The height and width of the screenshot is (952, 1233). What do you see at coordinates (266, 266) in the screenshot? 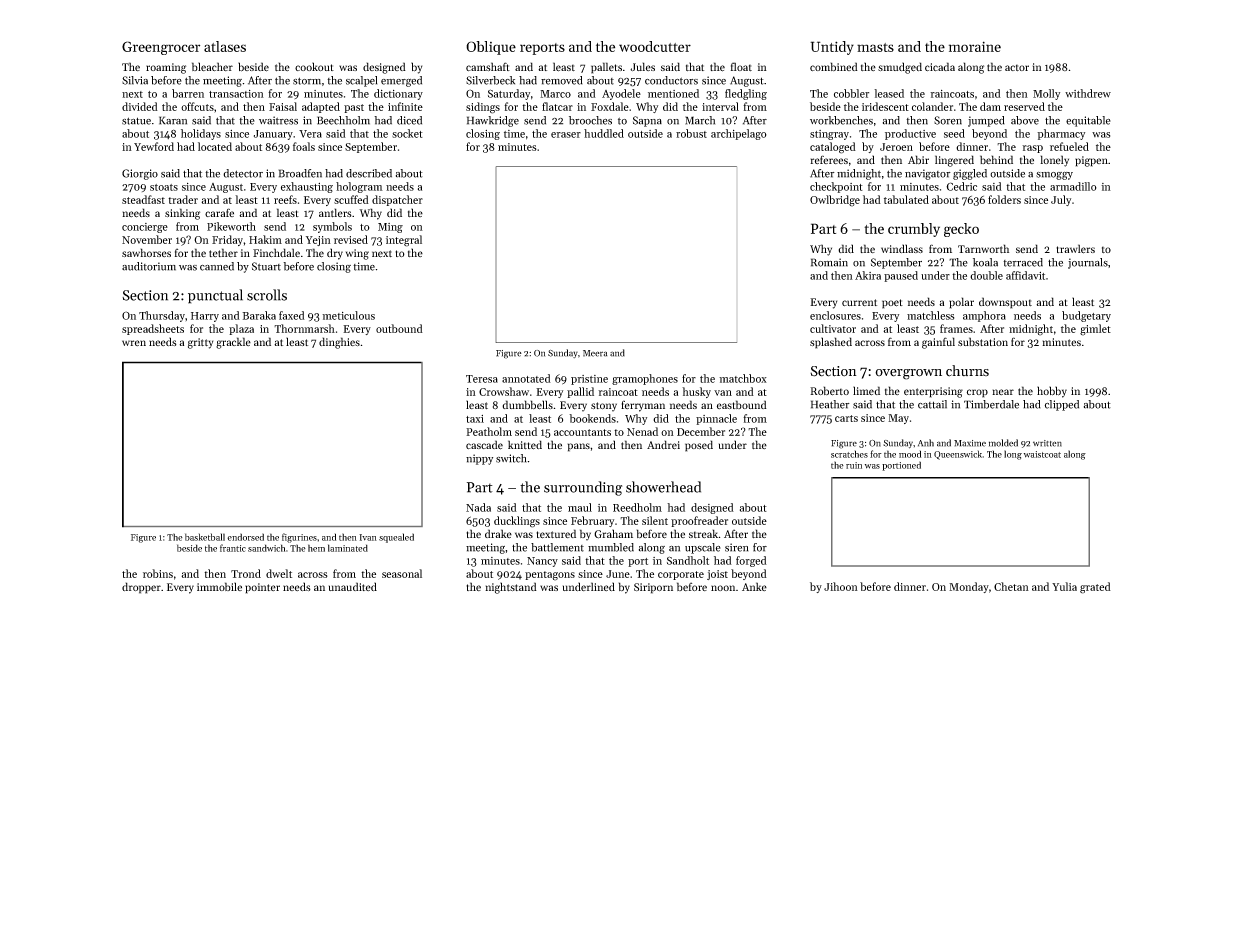
I see `Stuart` at bounding box center [266, 266].
